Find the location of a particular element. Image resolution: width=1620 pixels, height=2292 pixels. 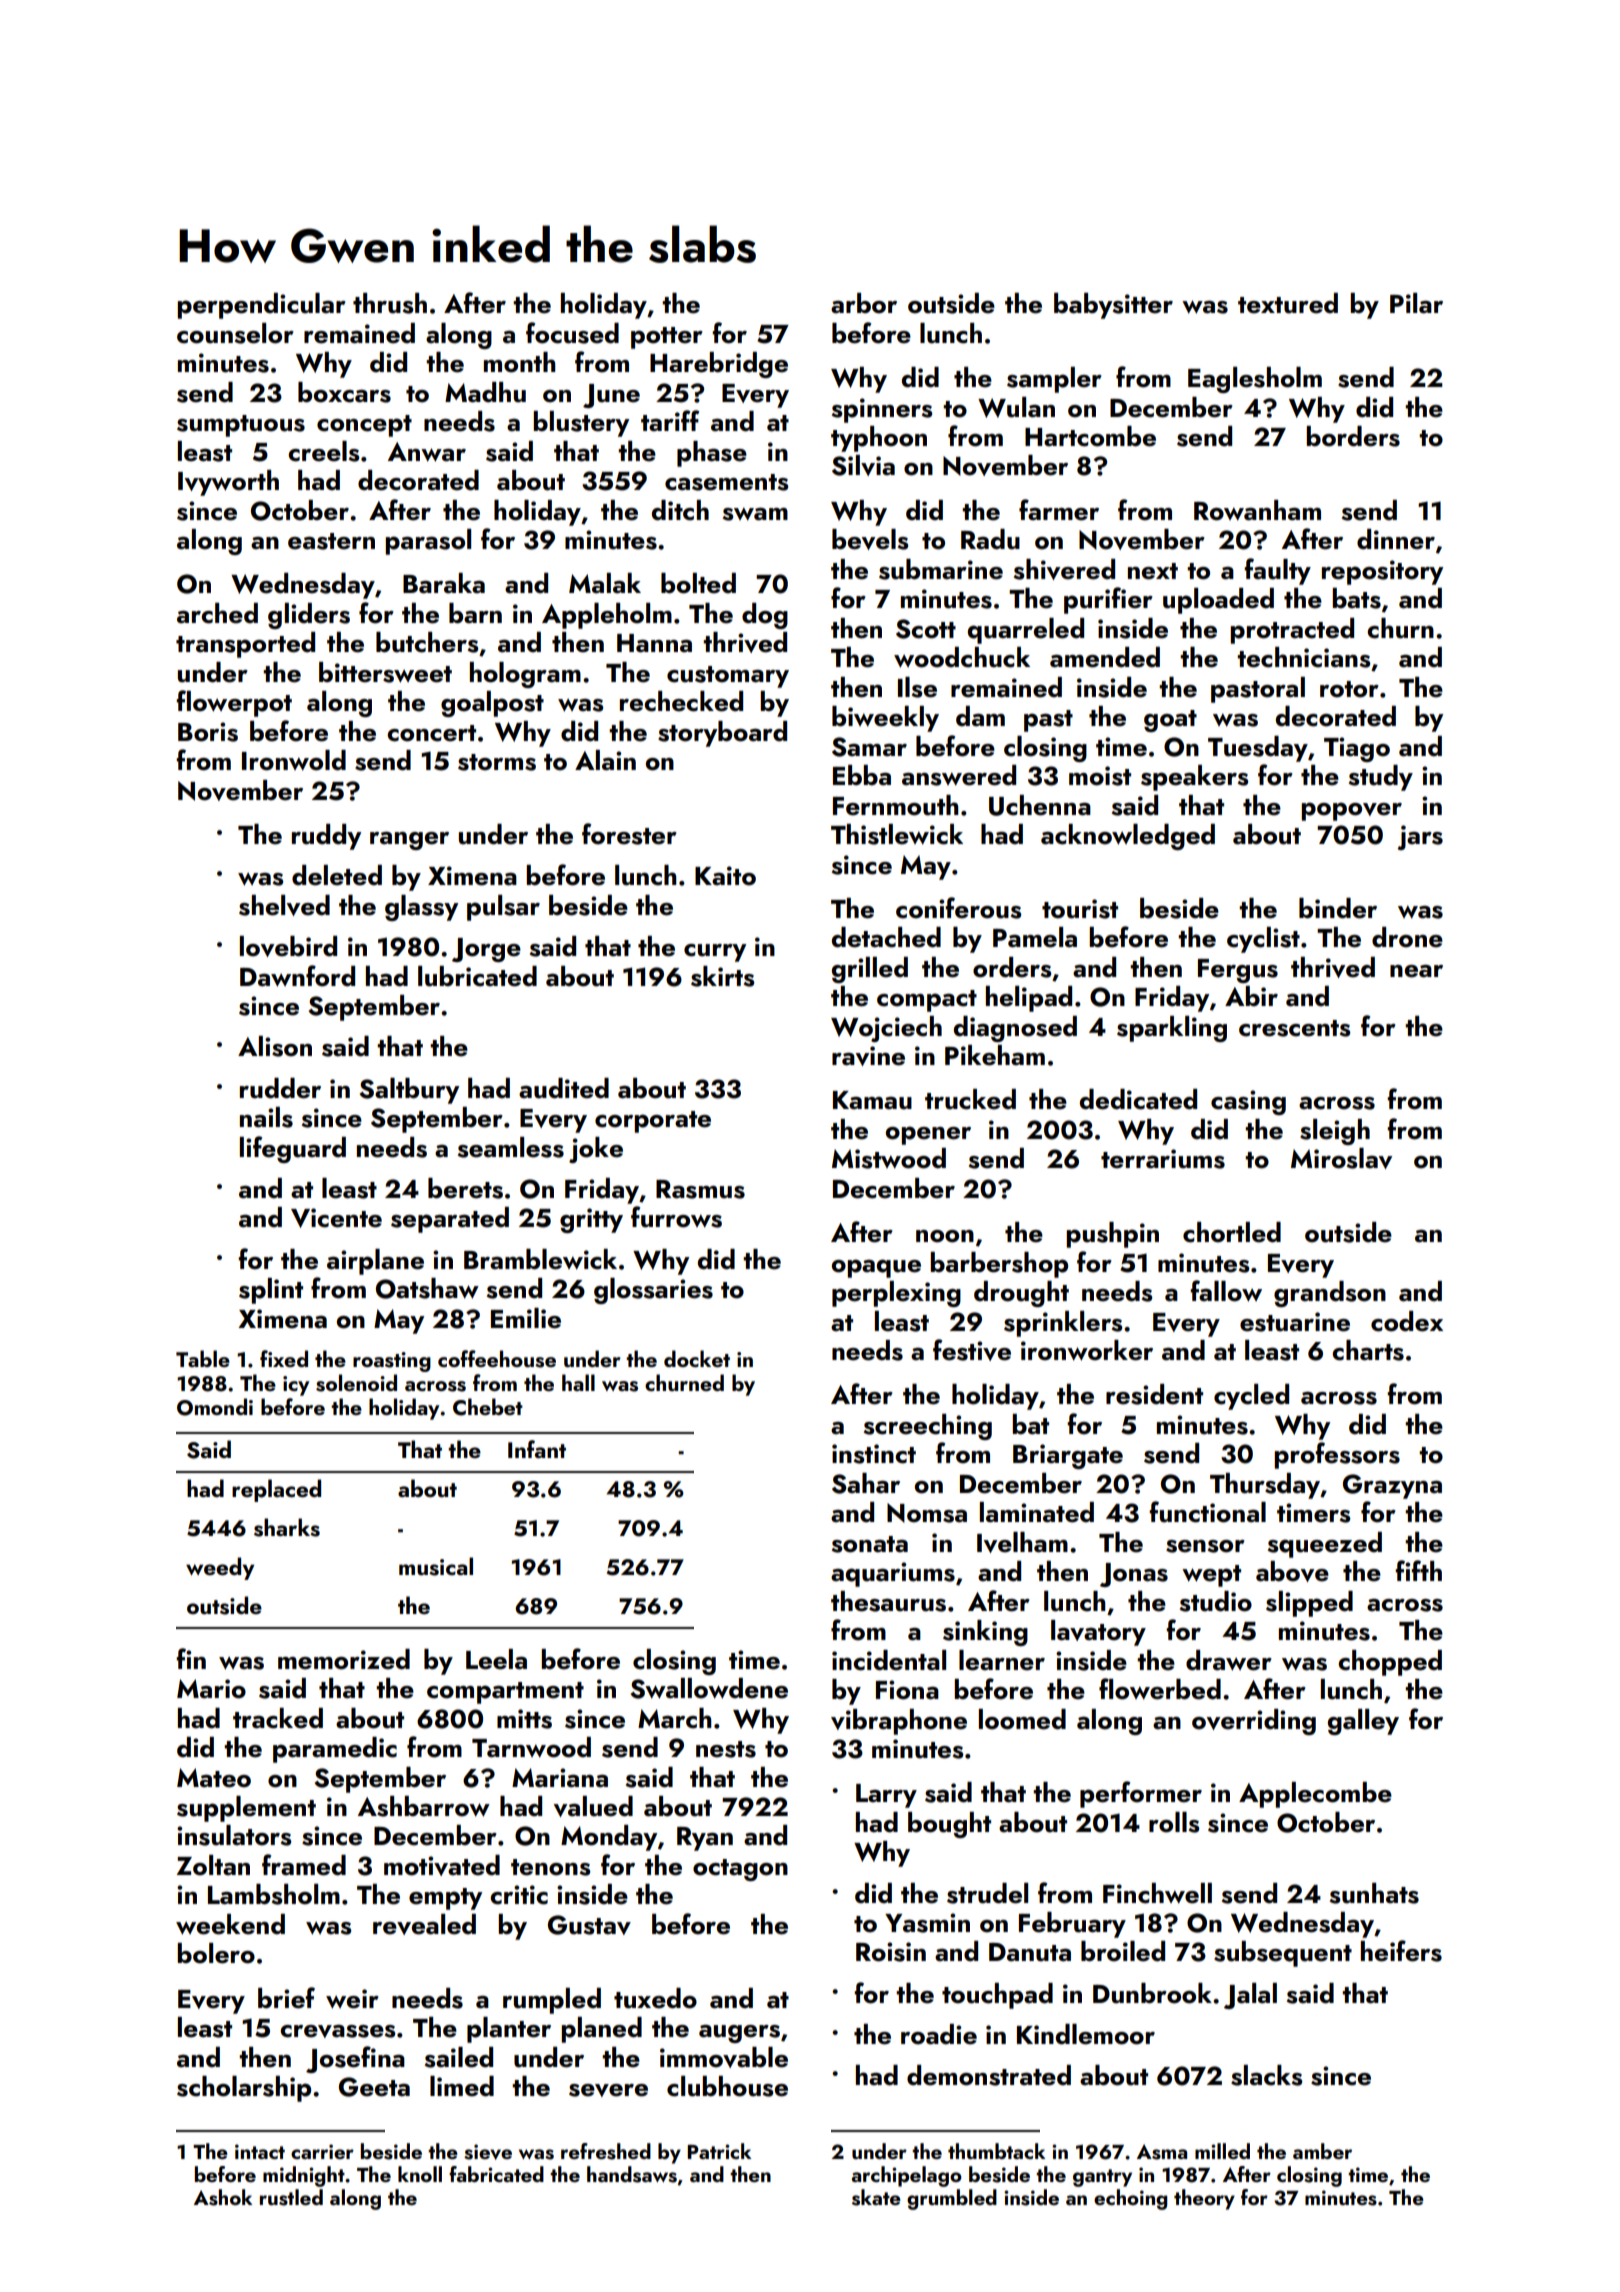

parasol is located at coordinates (428, 542).
